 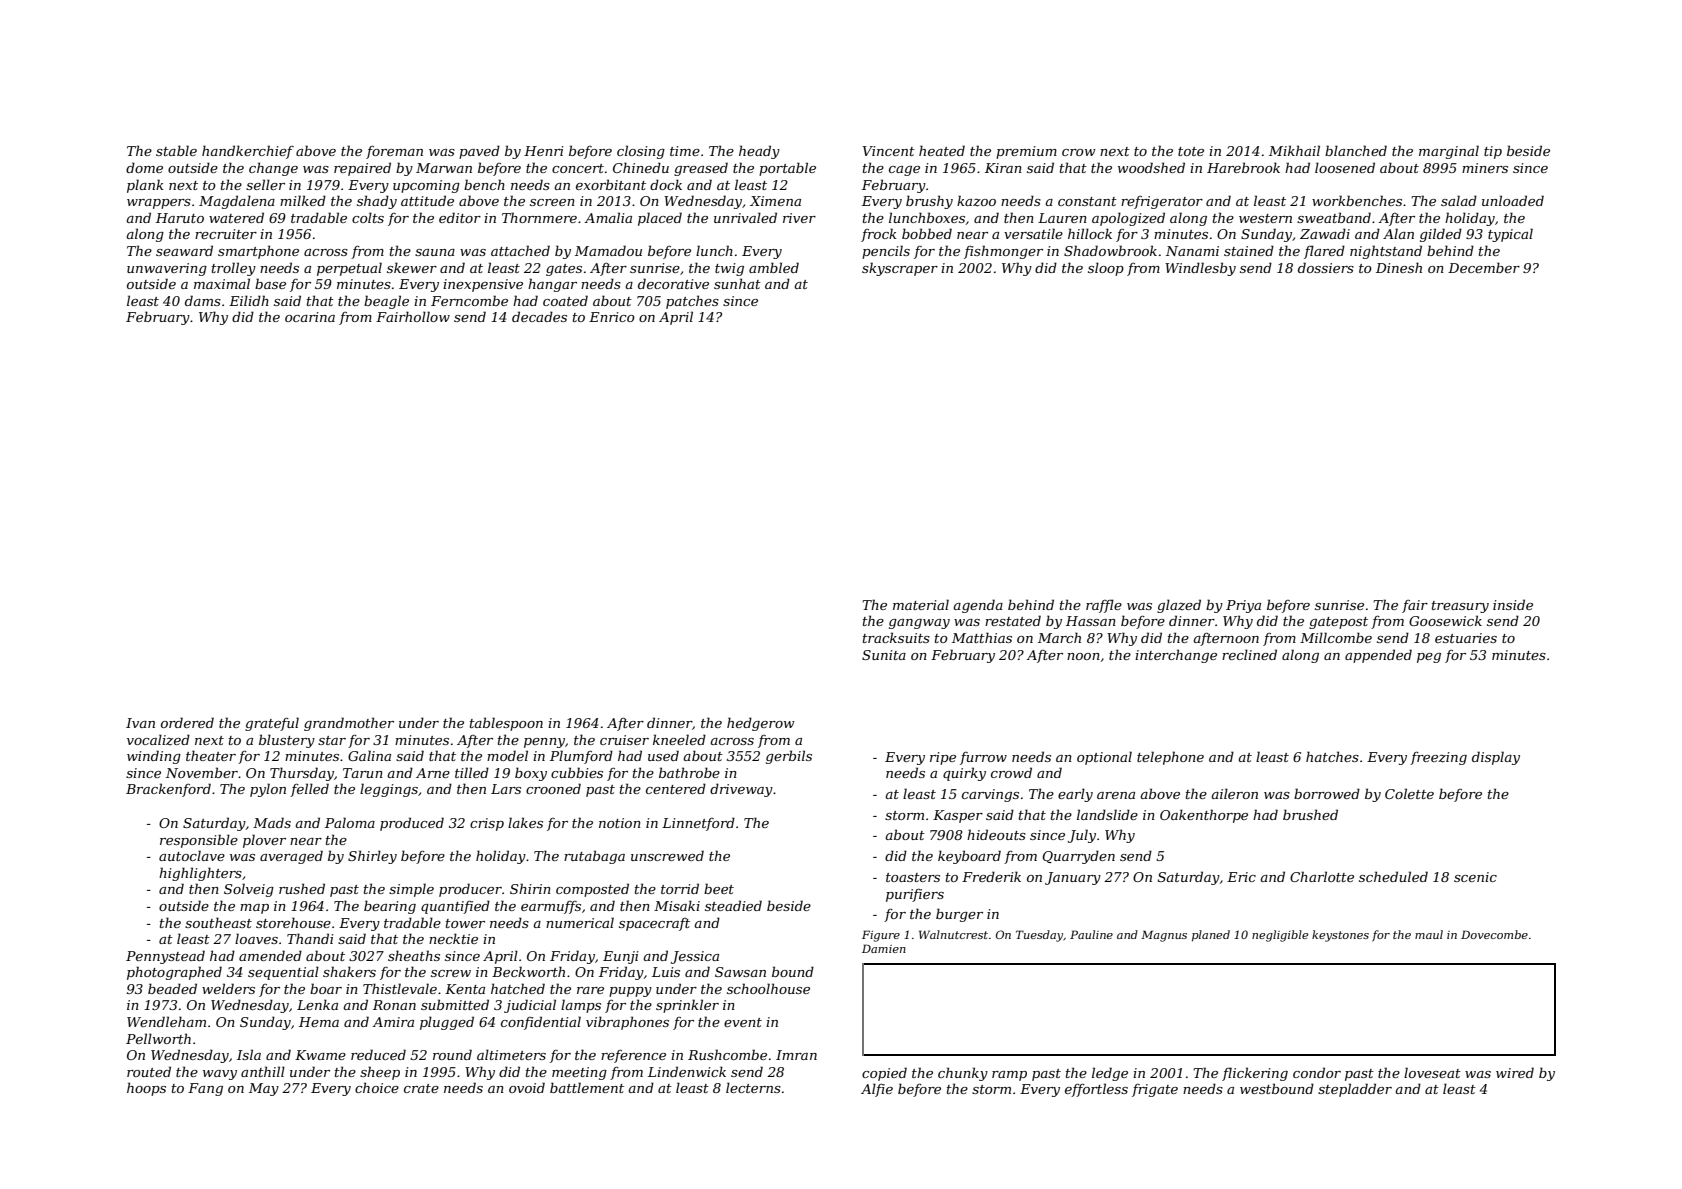 What do you see at coordinates (1484, 267) in the screenshot?
I see `December` at bounding box center [1484, 267].
